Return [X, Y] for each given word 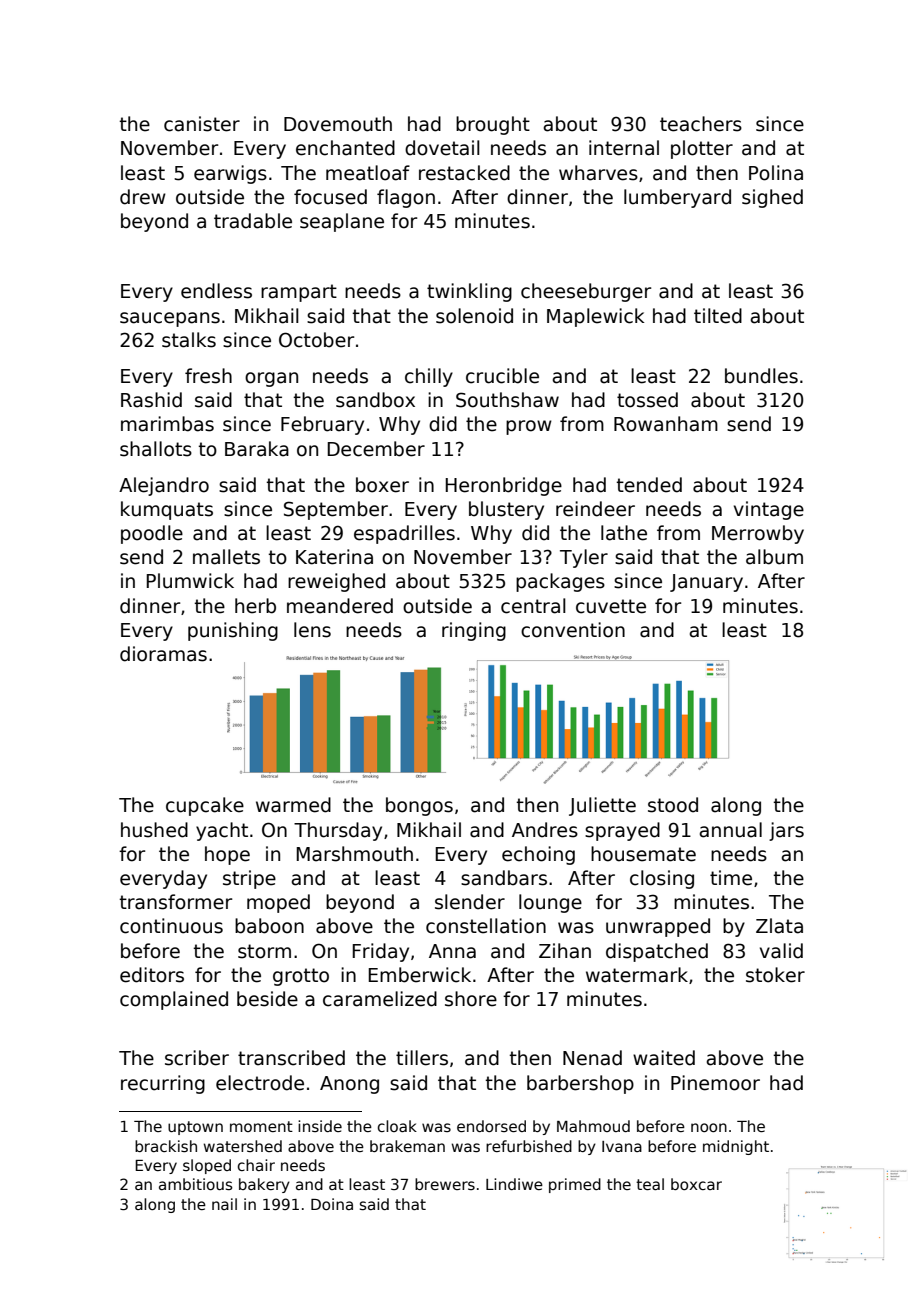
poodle [152, 534]
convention [573, 630]
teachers [701, 124]
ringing [474, 631]
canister [202, 124]
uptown [195, 1128]
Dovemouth [338, 124]
